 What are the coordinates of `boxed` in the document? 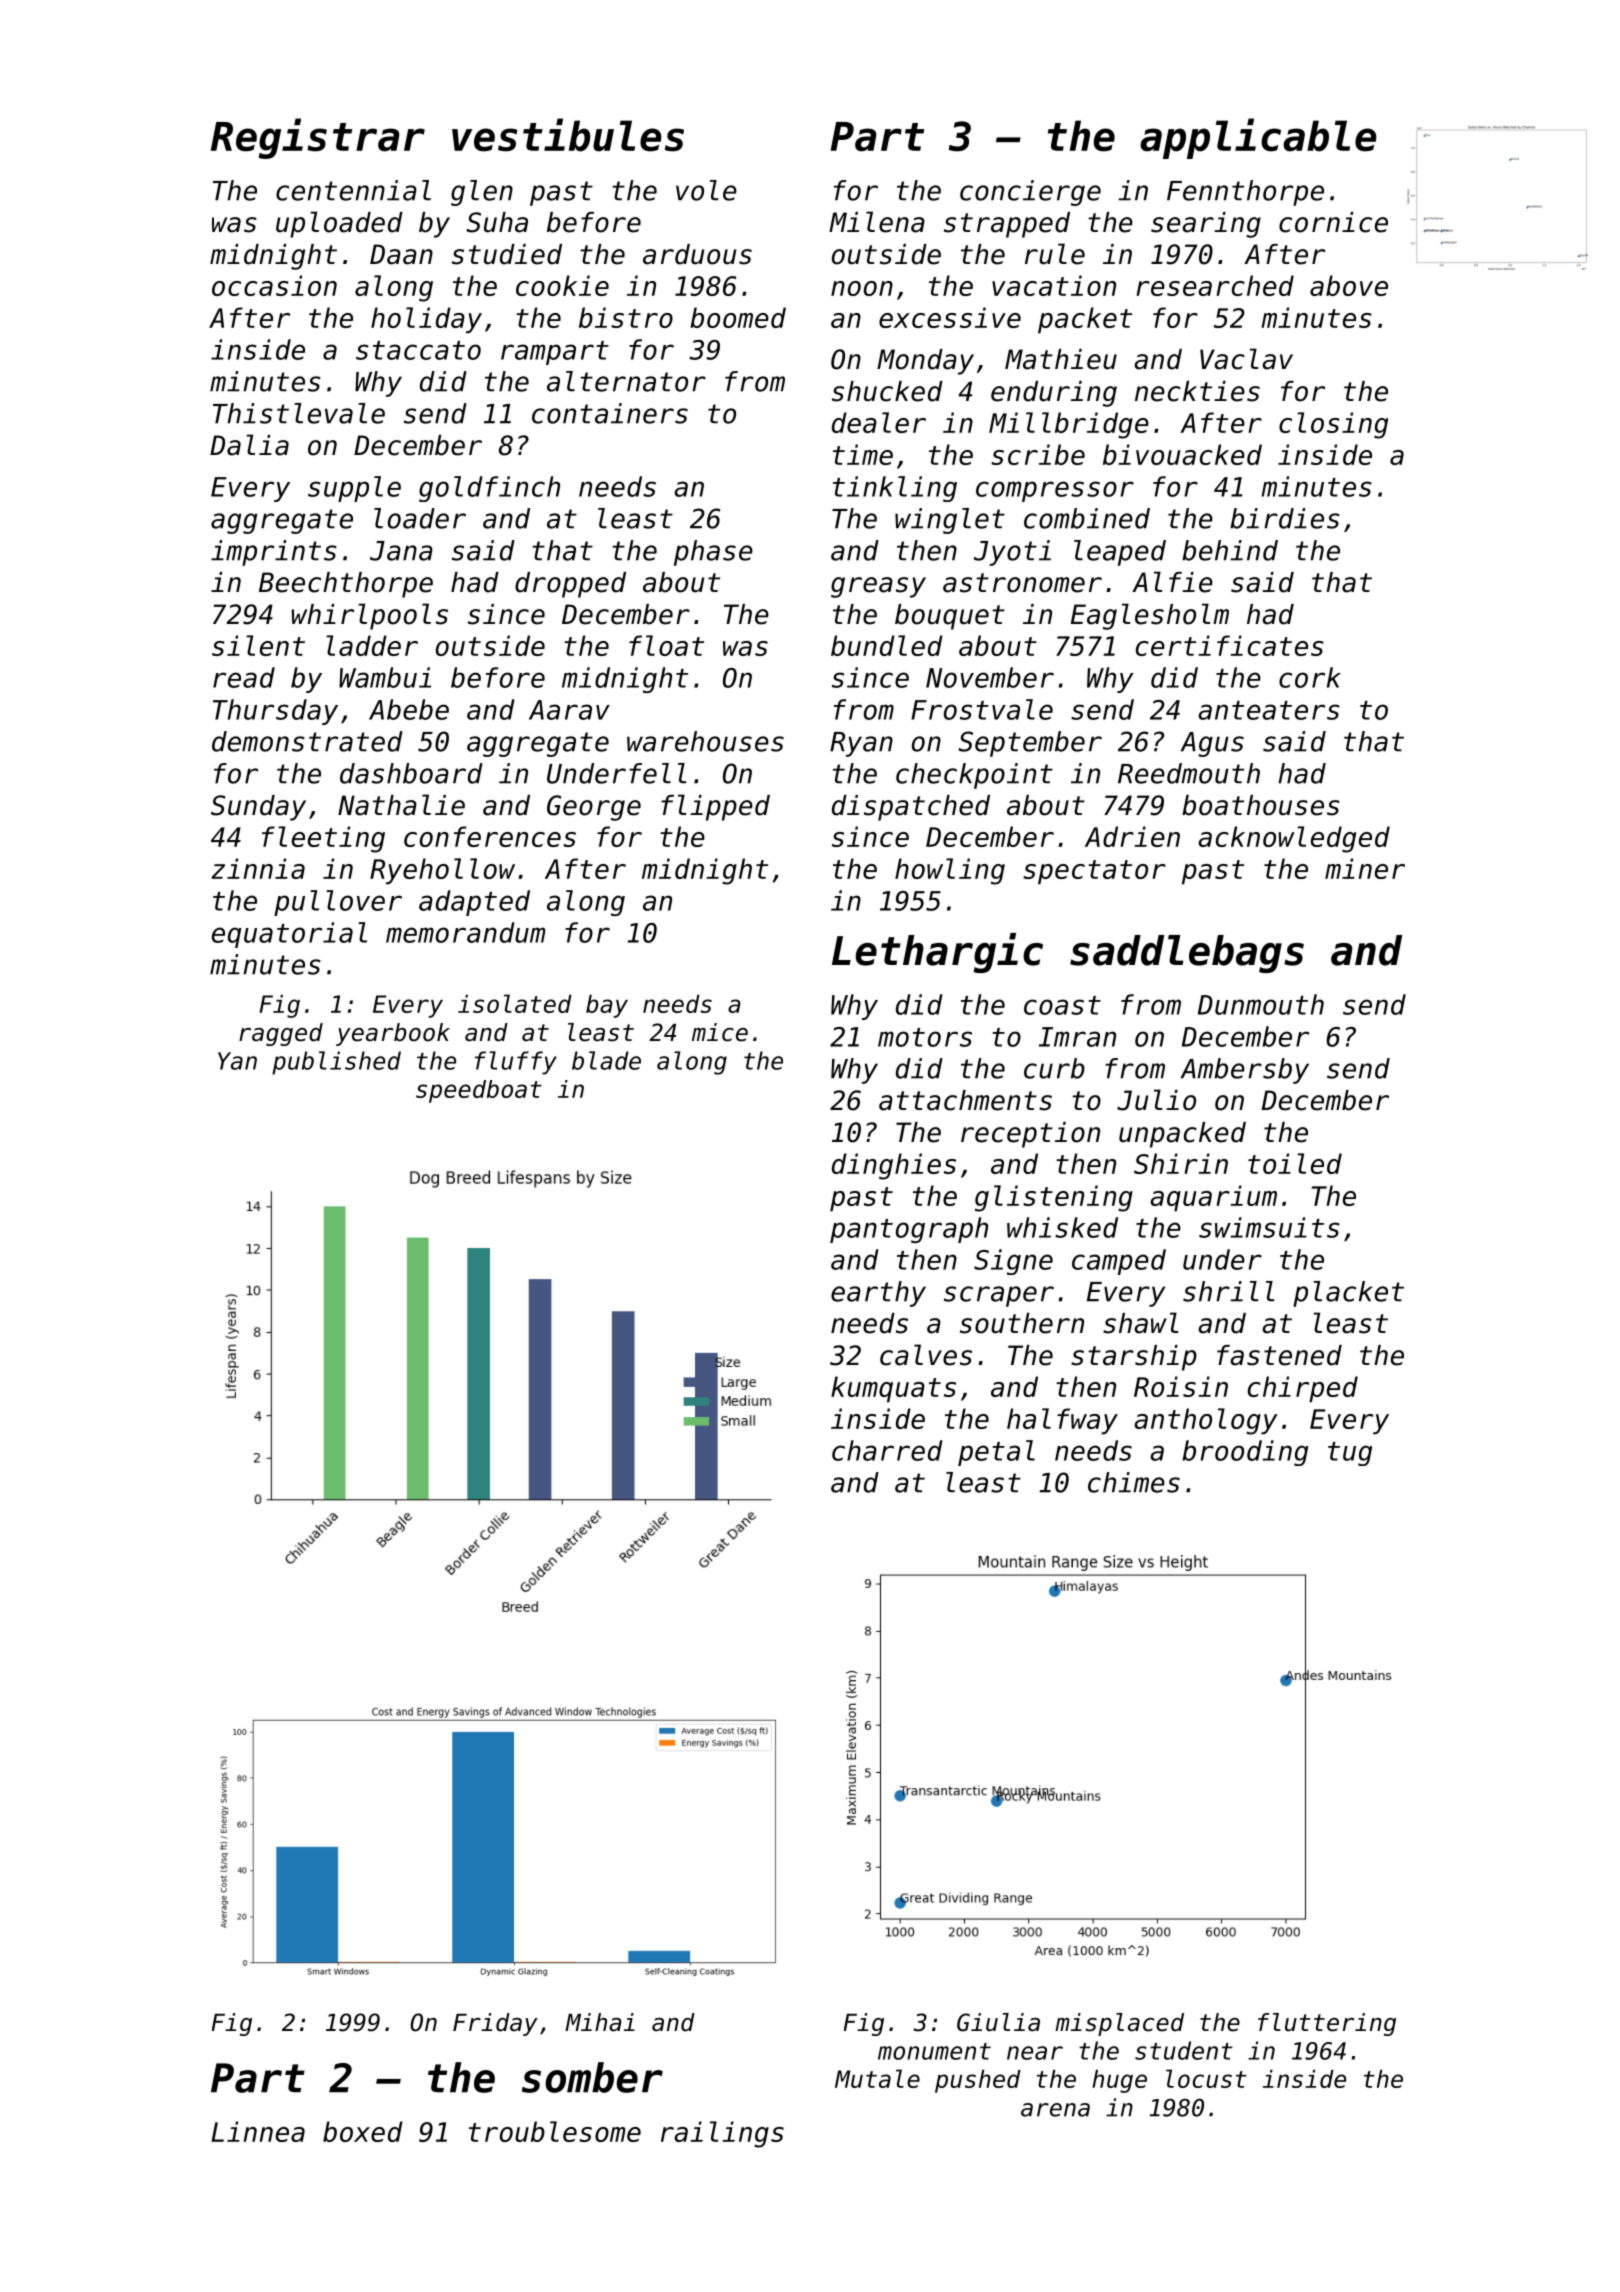 It's located at (363, 2131).
